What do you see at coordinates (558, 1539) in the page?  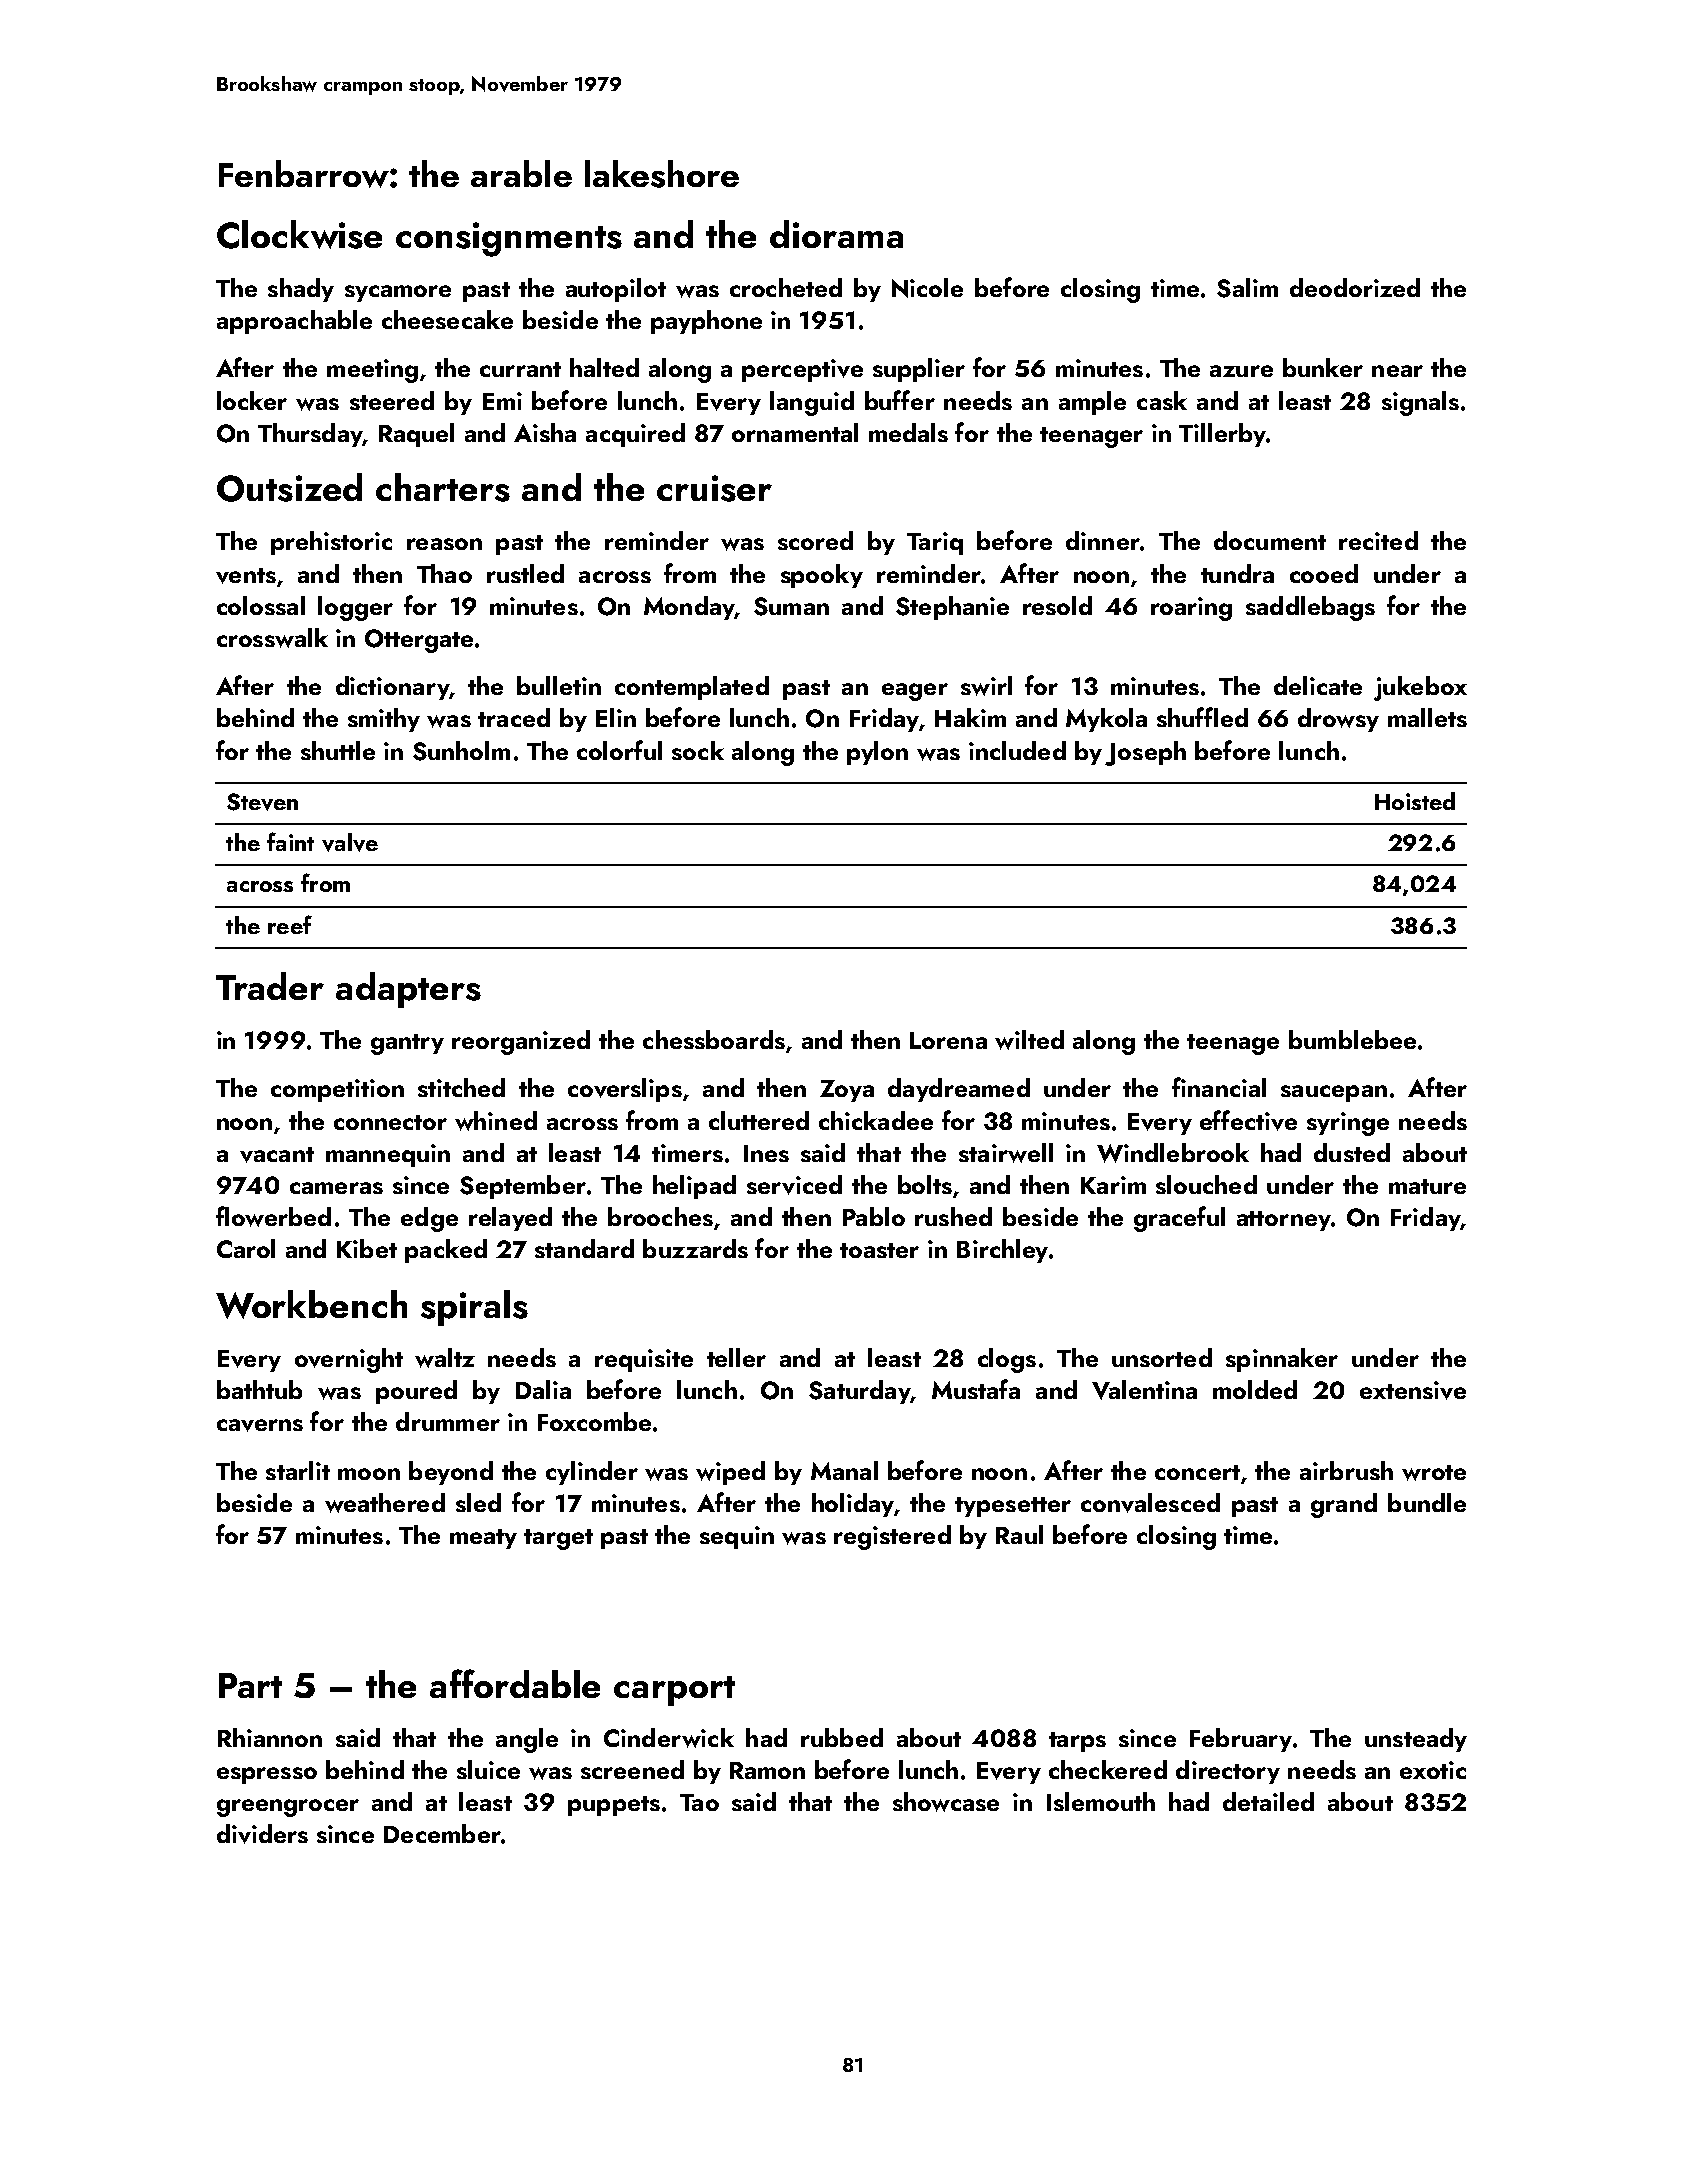 I see `target` at bounding box center [558, 1539].
